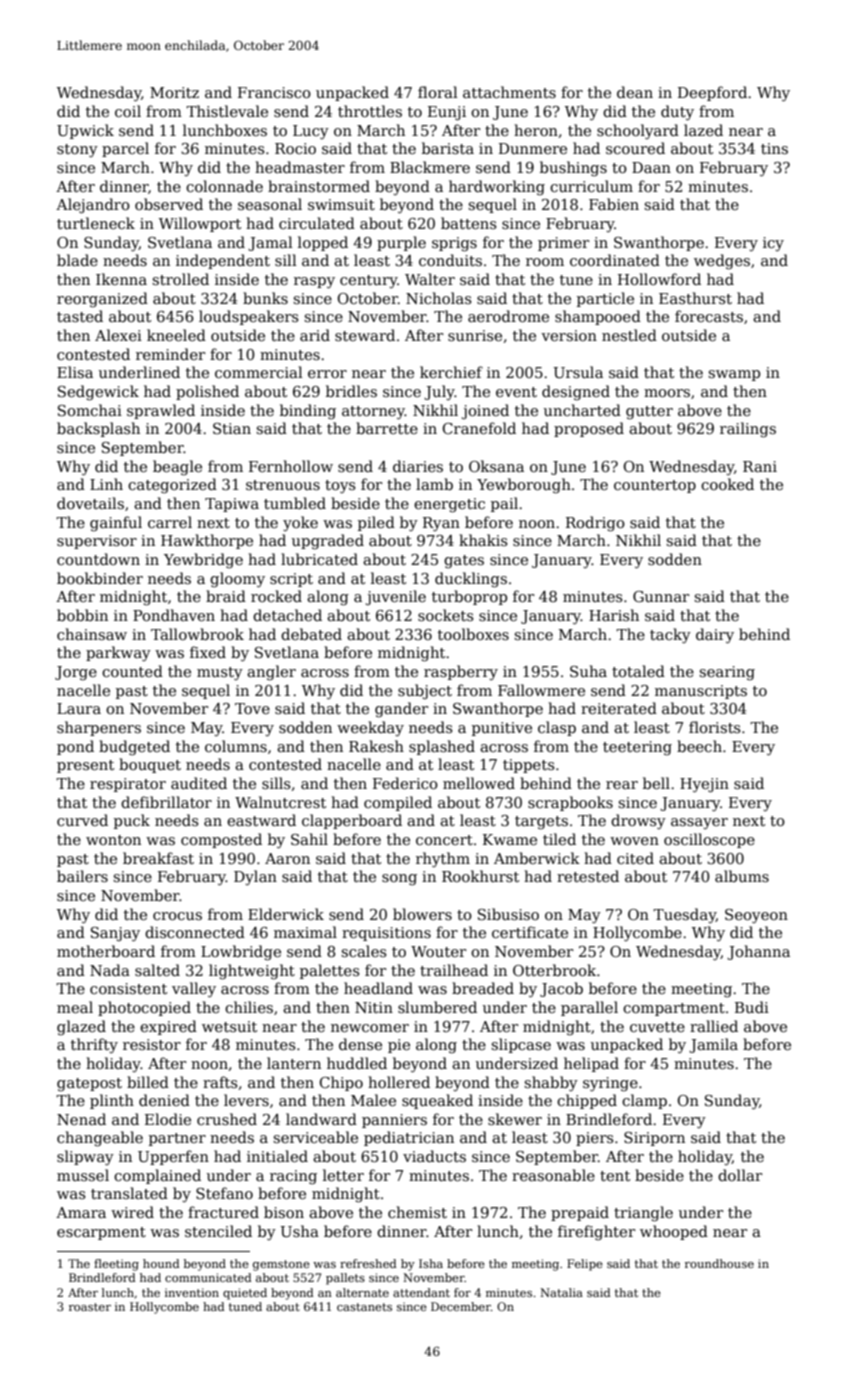 The image size is (849, 1400). I want to click on stony, so click(77, 150).
